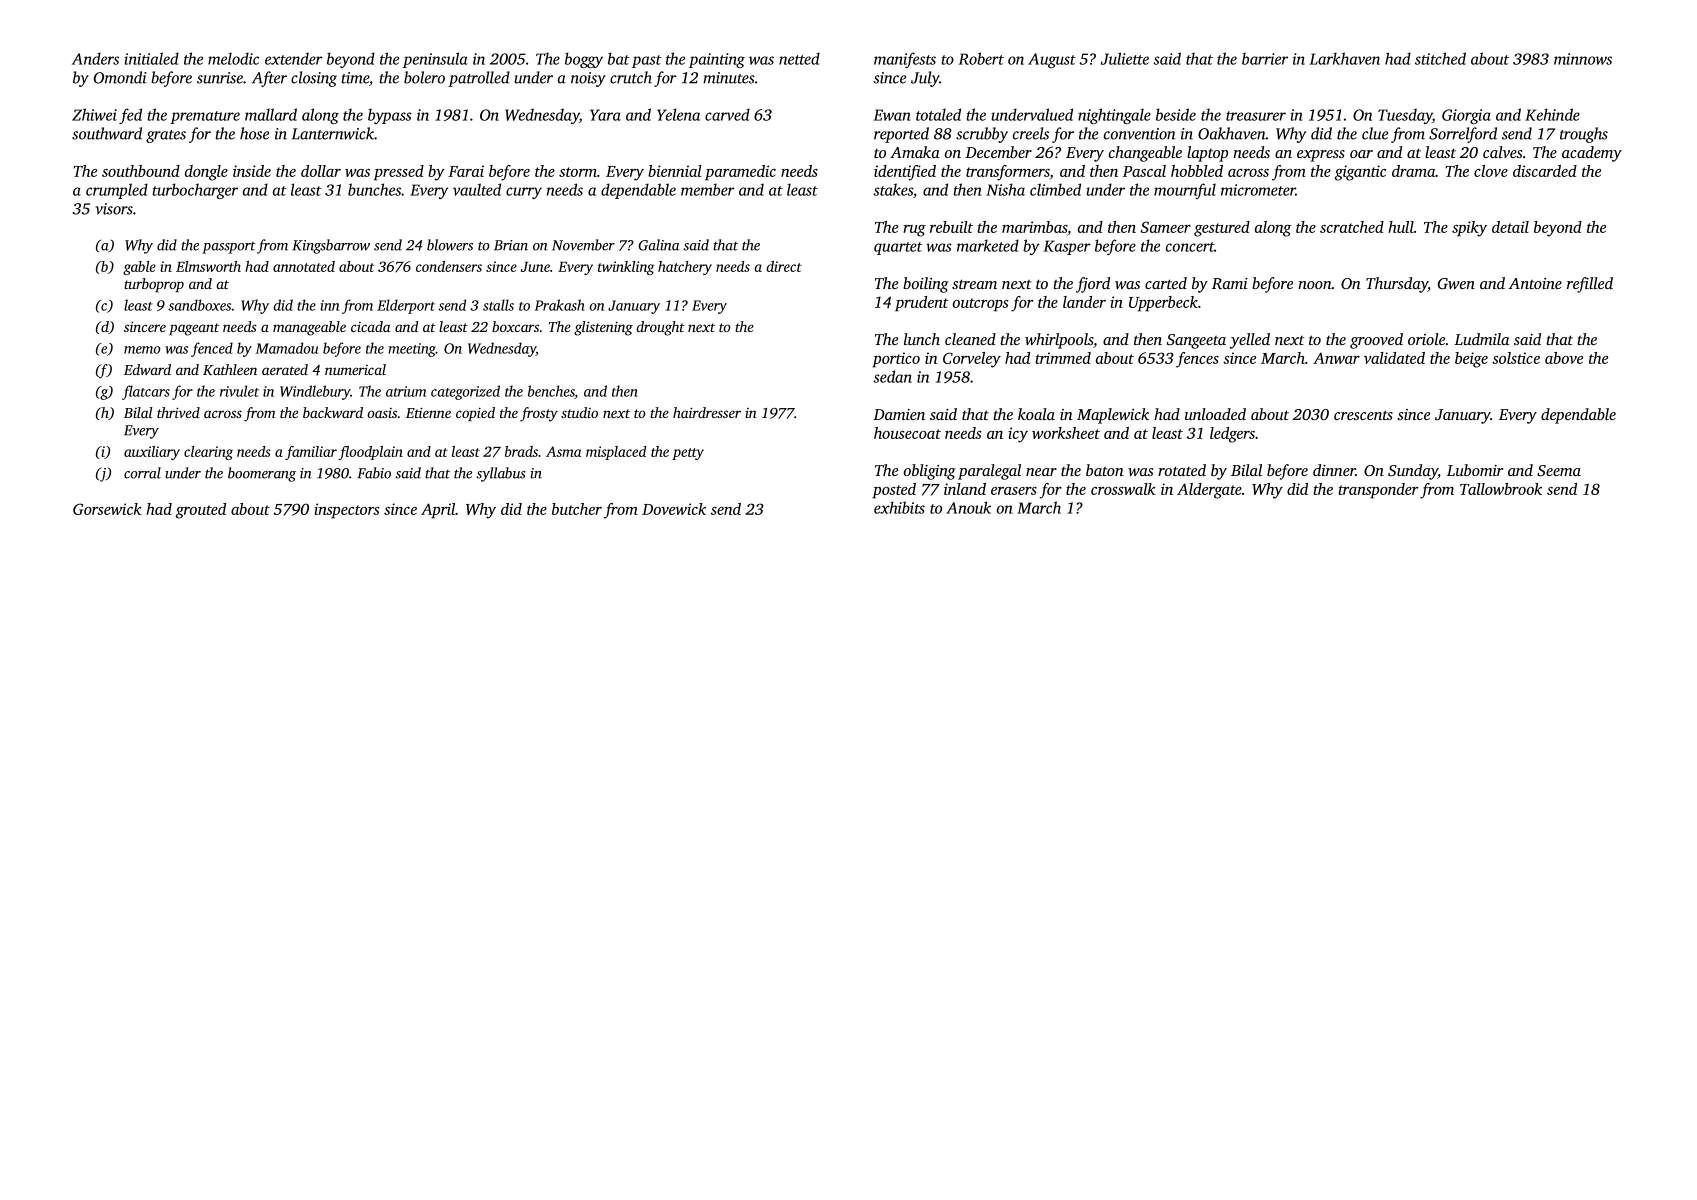  What do you see at coordinates (333, 133) in the screenshot?
I see `Lanternwick` at bounding box center [333, 133].
